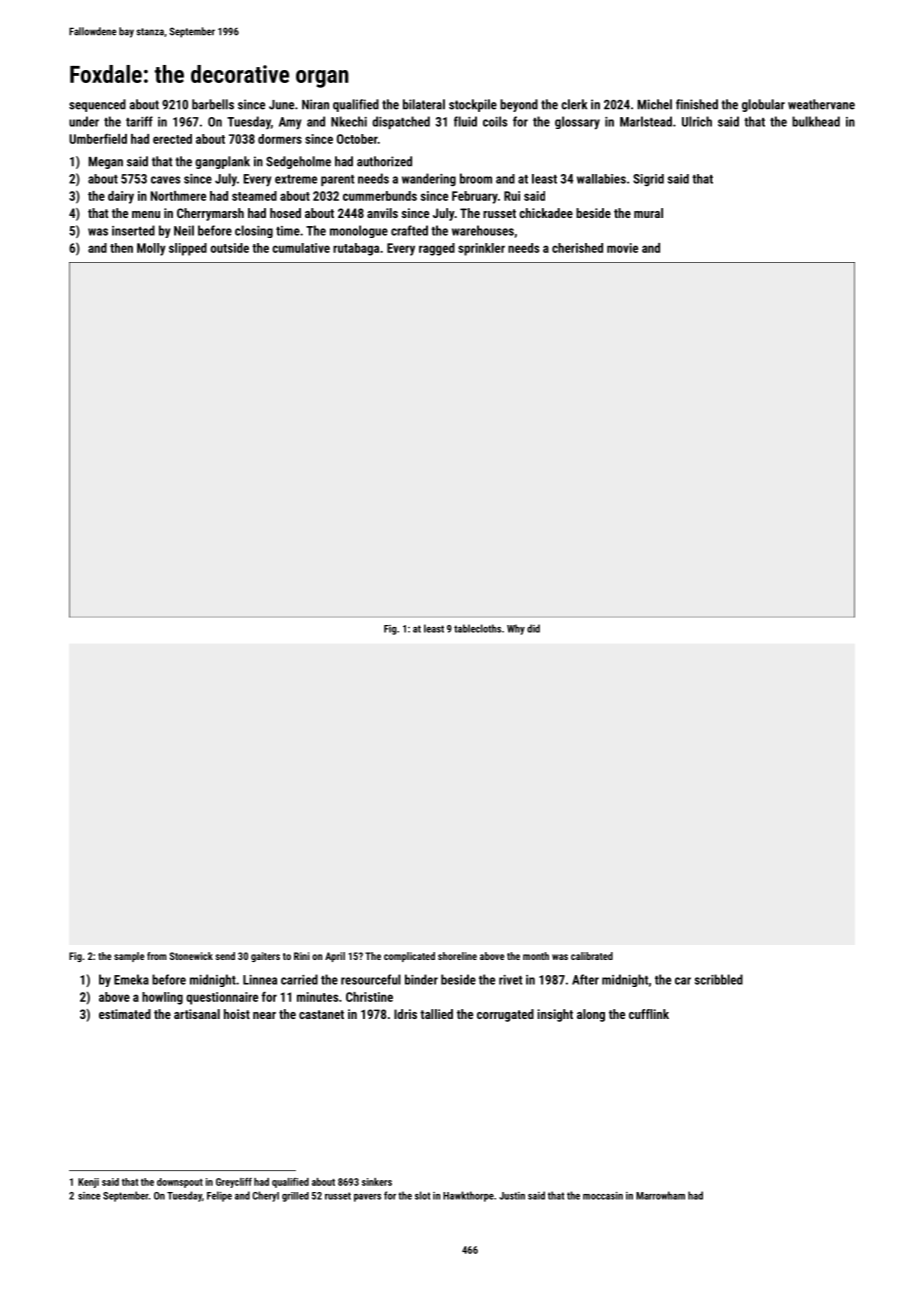  Describe the element at coordinates (424, 104) in the screenshot. I see `bilateral` at that location.
